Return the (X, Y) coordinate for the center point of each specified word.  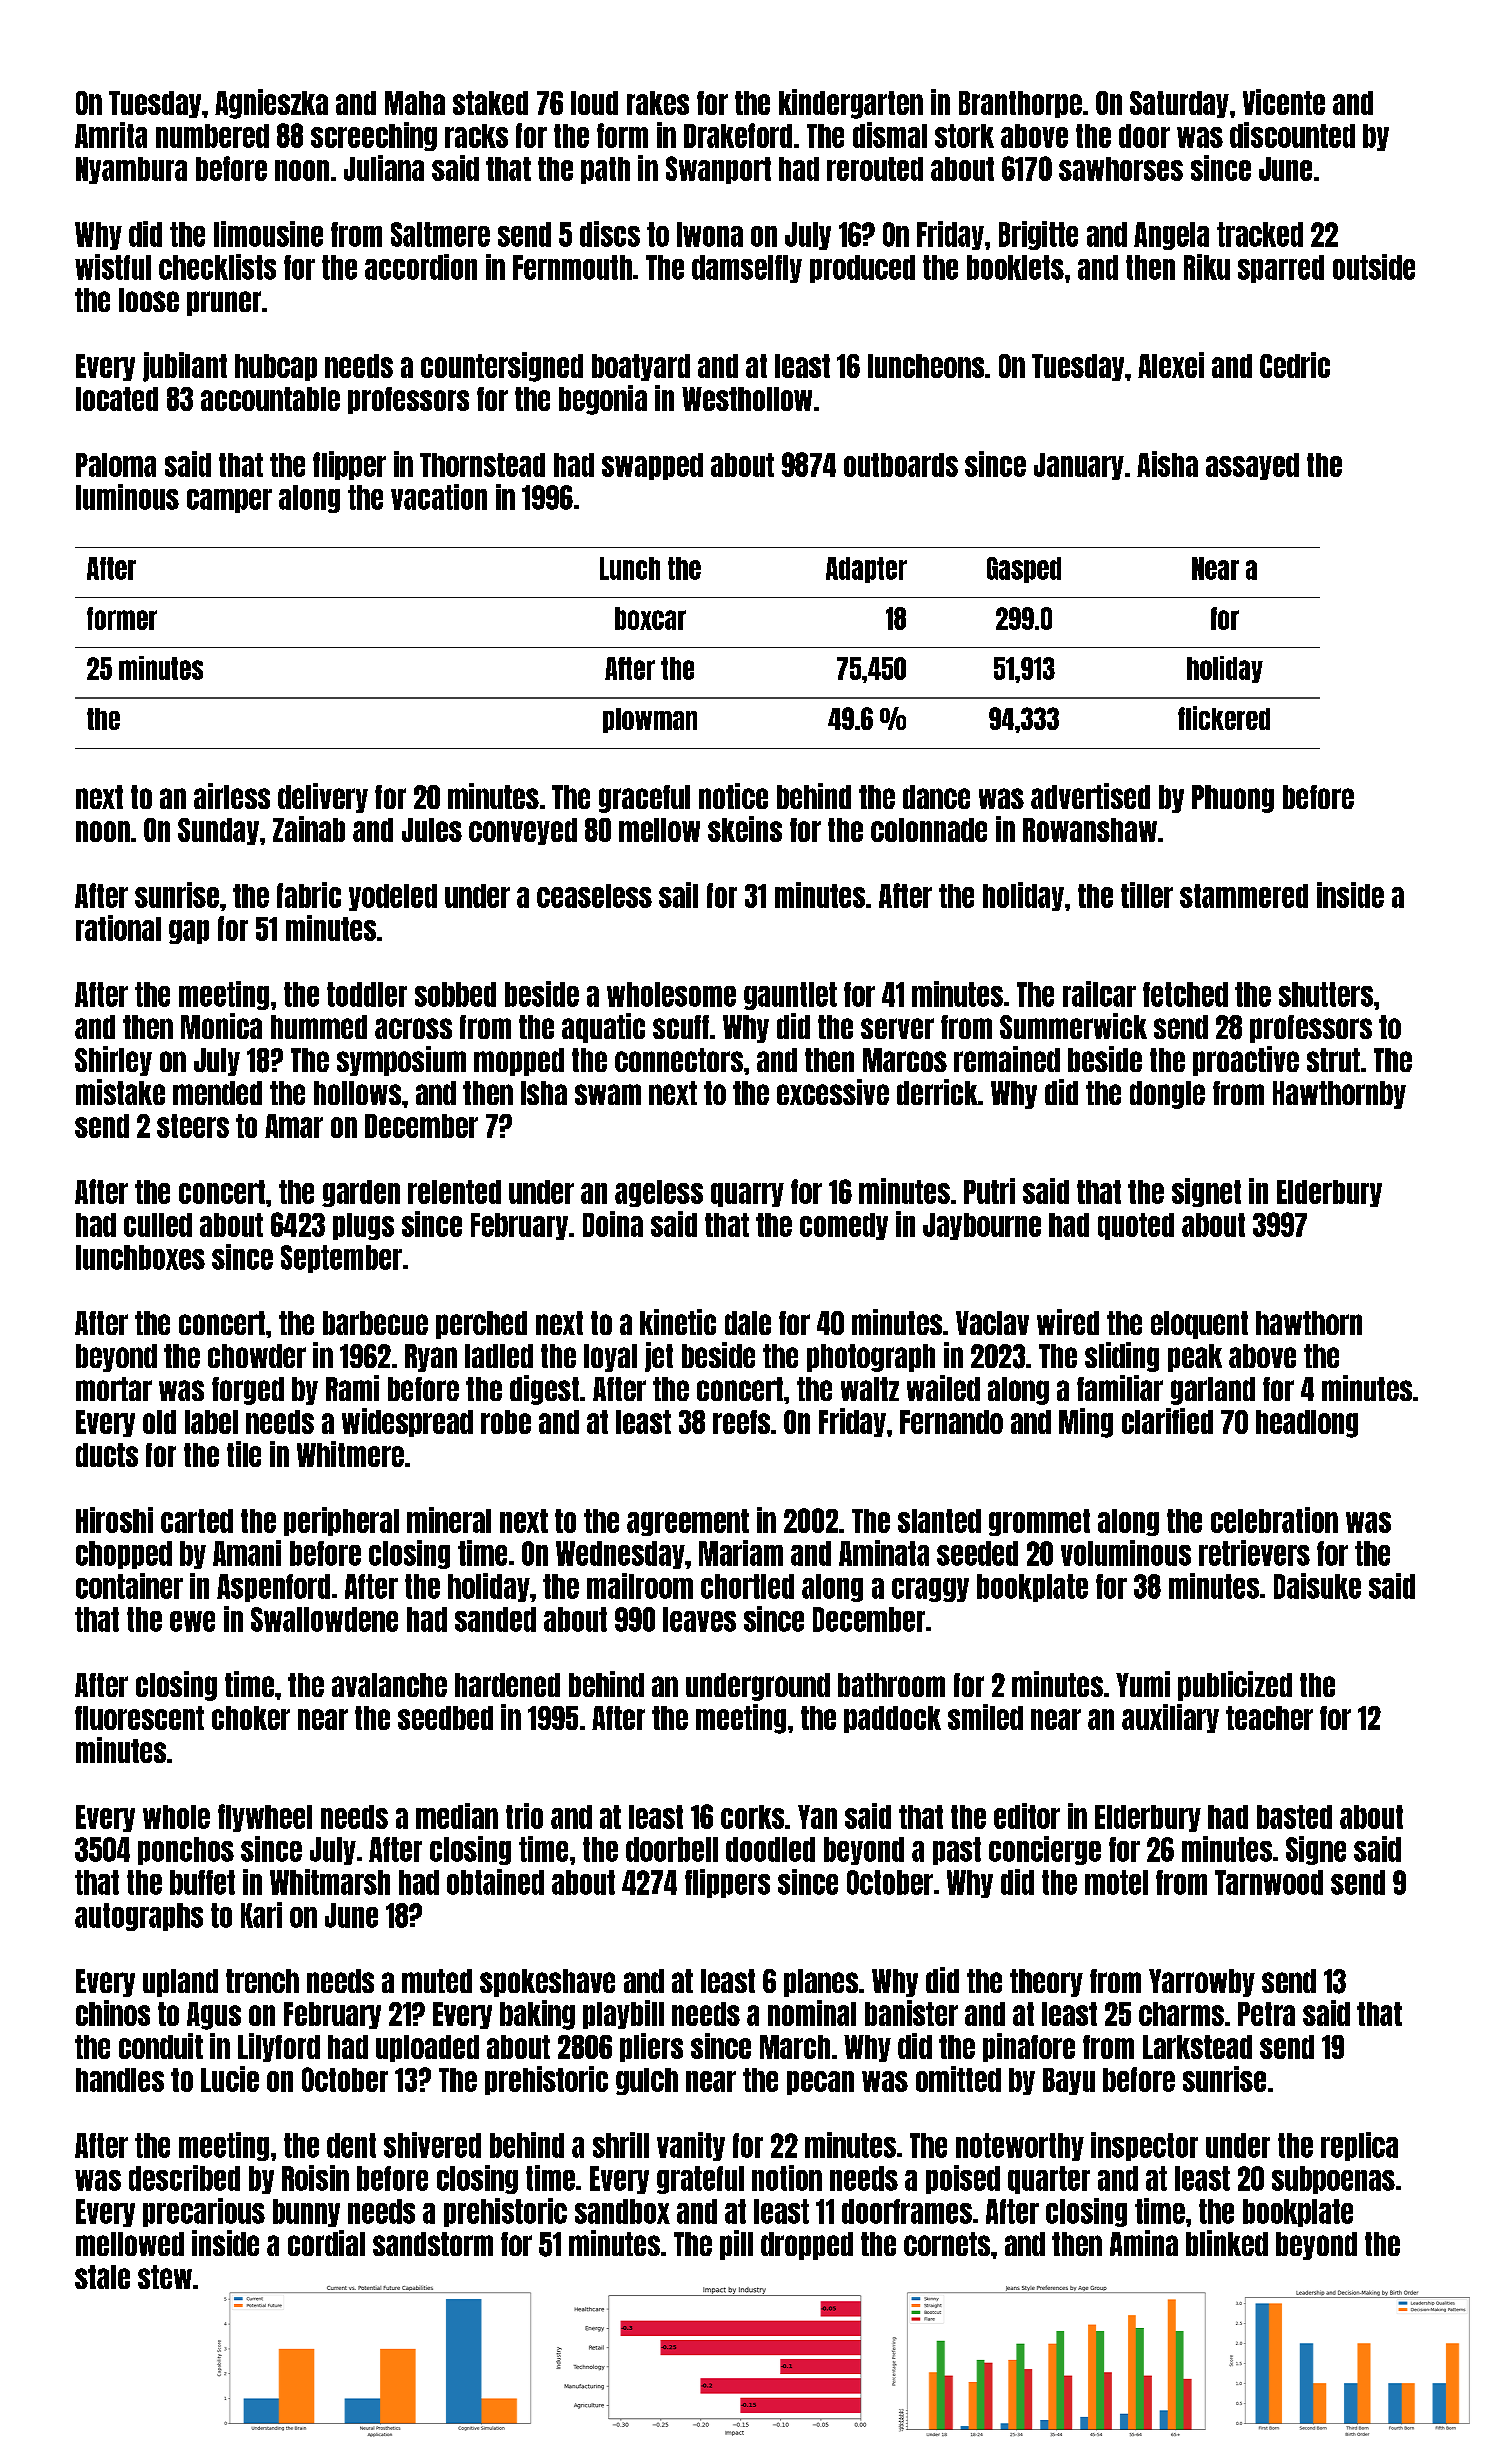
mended (217, 1093)
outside (1374, 267)
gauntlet (790, 996)
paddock (892, 1719)
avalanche (389, 1685)
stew (165, 2277)
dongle (1167, 1095)
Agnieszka (271, 104)
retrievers (1254, 1553)
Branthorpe (1020, 104)
